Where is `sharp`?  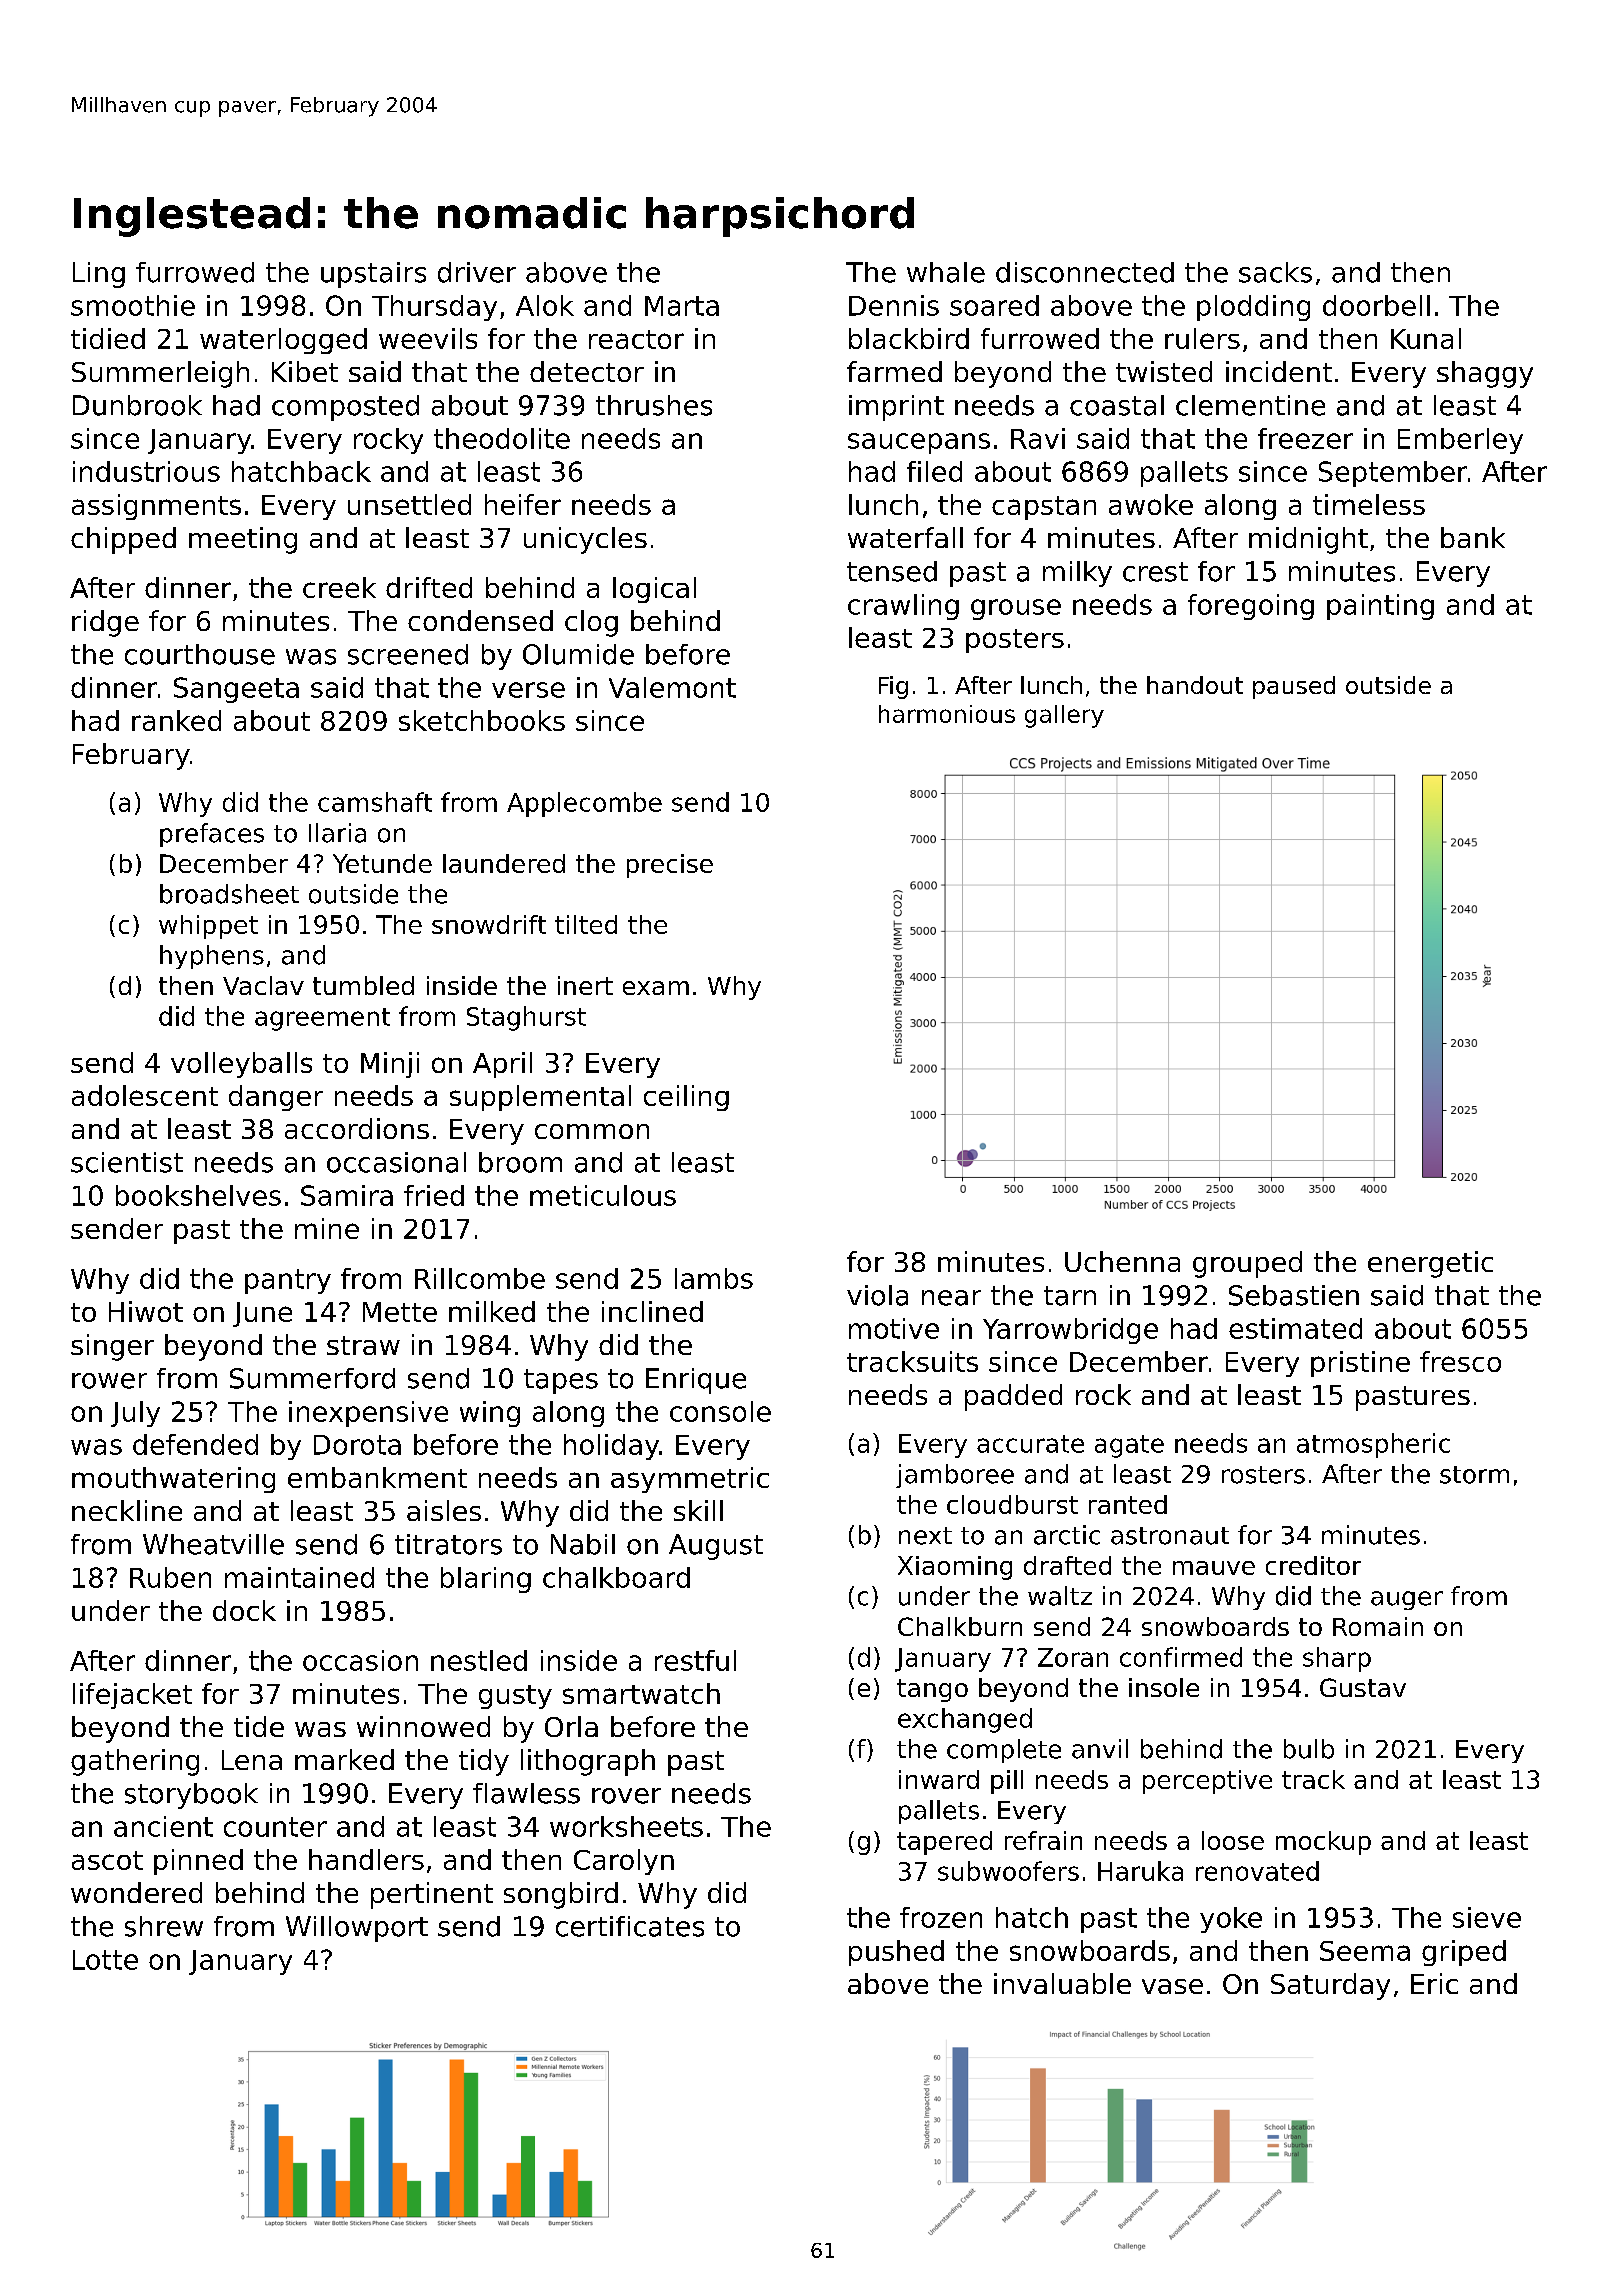
sharp is located at coordinates (1337, 1659).
